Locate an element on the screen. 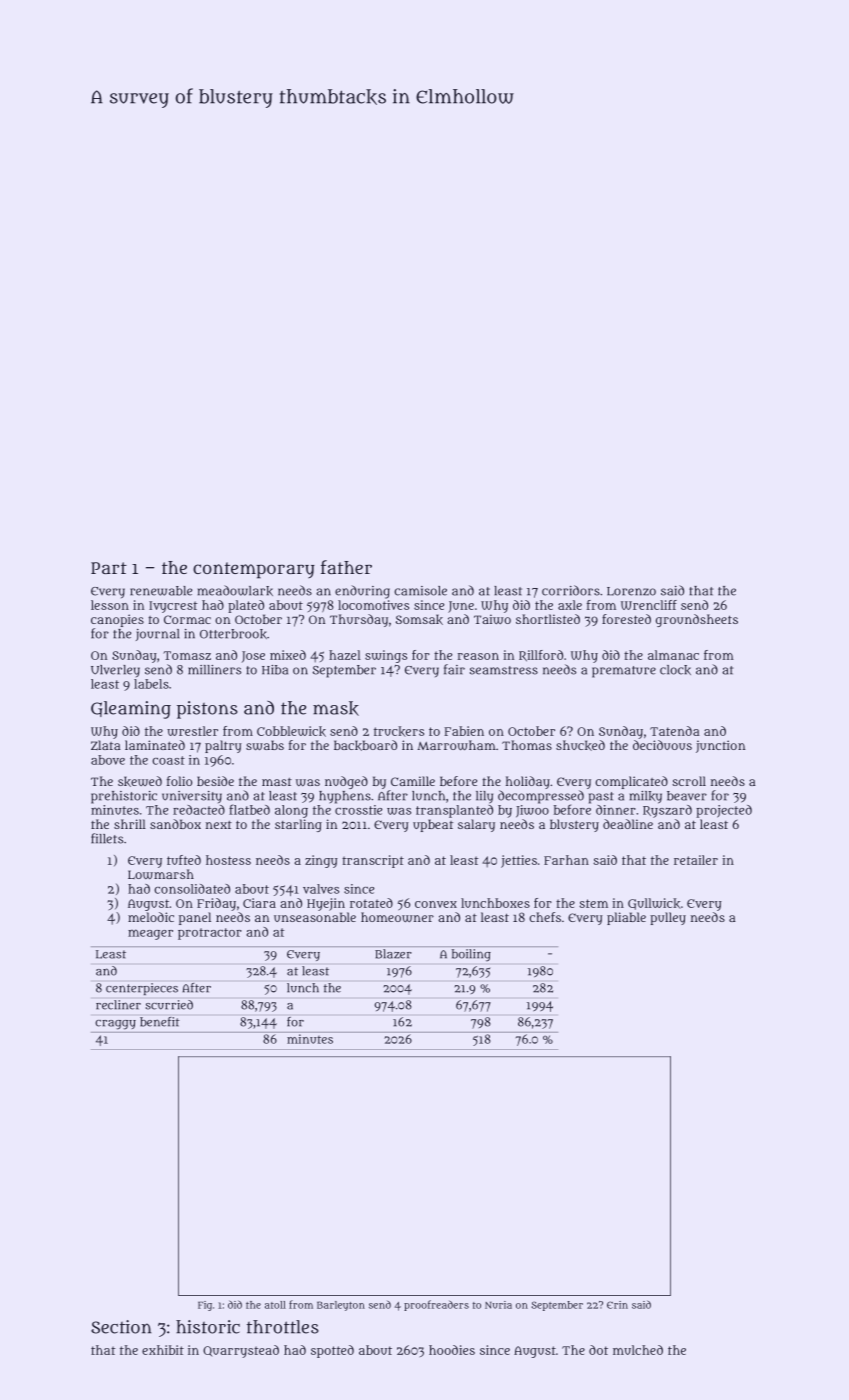 The width and height of the screenshot is (849, 1400). upbeat is located at coordinates (433, 825).
